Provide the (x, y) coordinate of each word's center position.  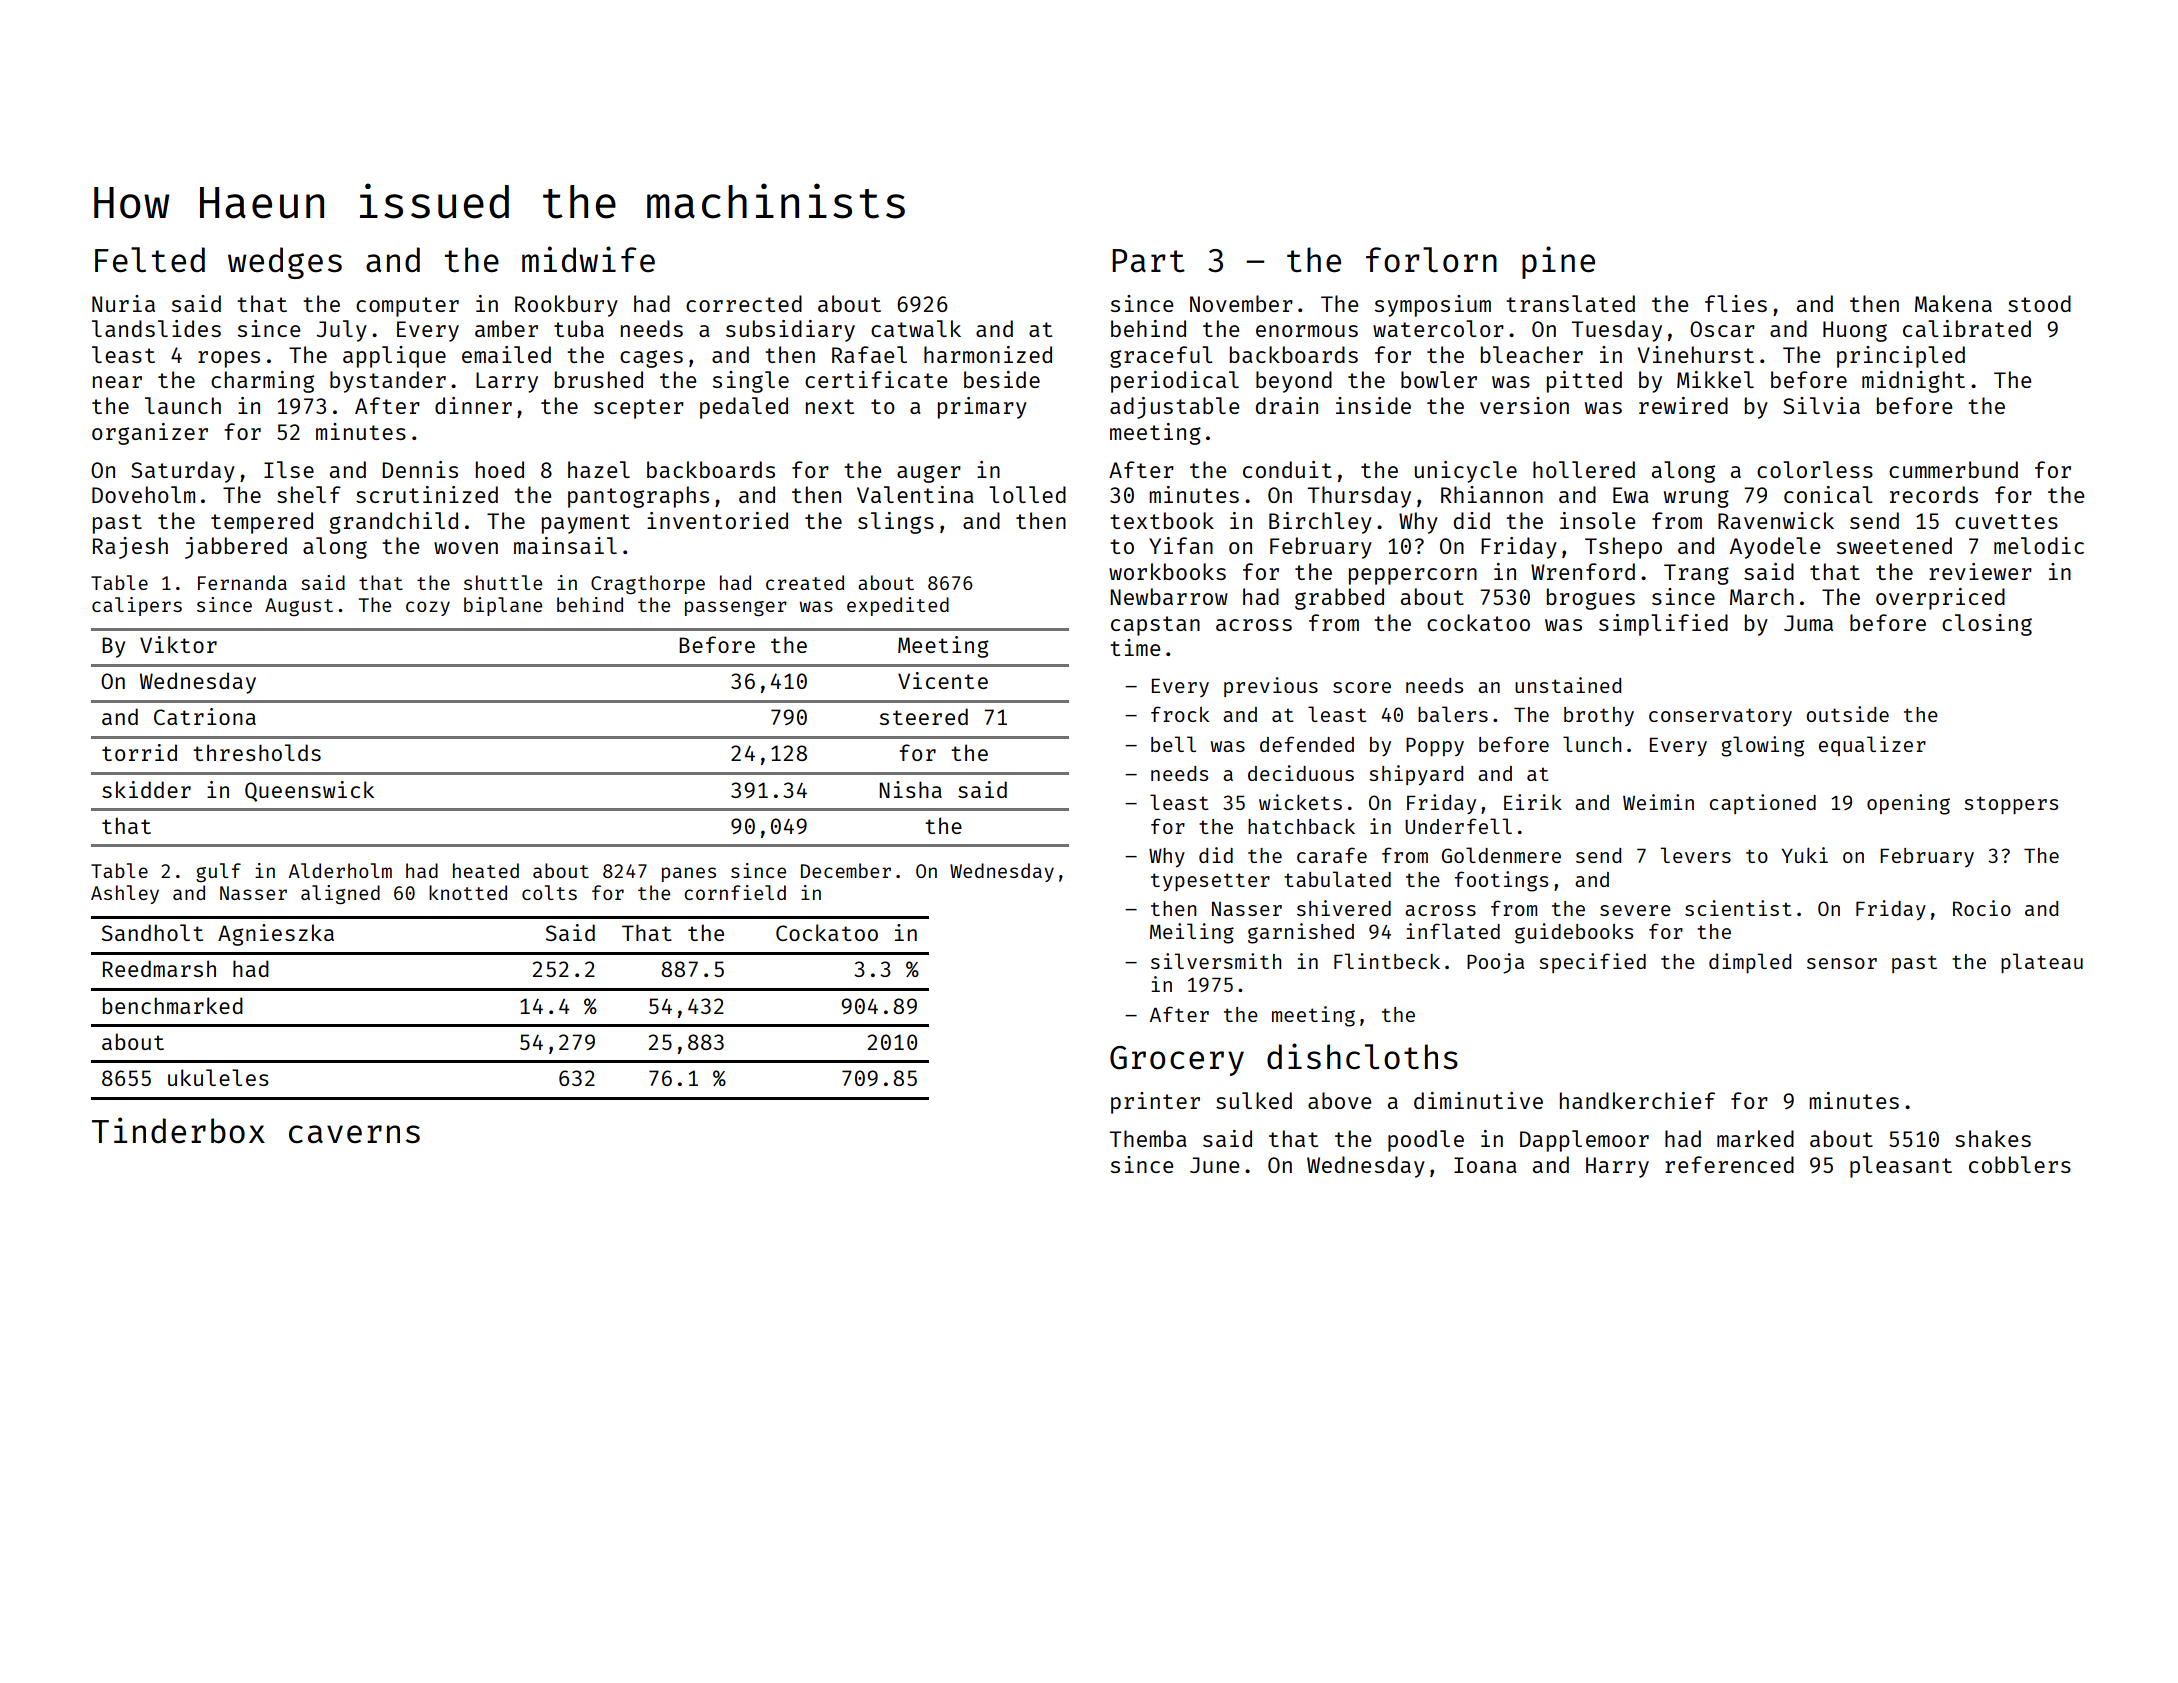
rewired (1683, 405)
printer (1155, 1103)
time (1135, 647)
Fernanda (242, 582)
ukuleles (218, 1077)
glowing (1762, 746)
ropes (229, 359)
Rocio (1982, 908)
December (846, 870)
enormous (1307, 331)
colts (549, 892)
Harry (1617, 1167)
